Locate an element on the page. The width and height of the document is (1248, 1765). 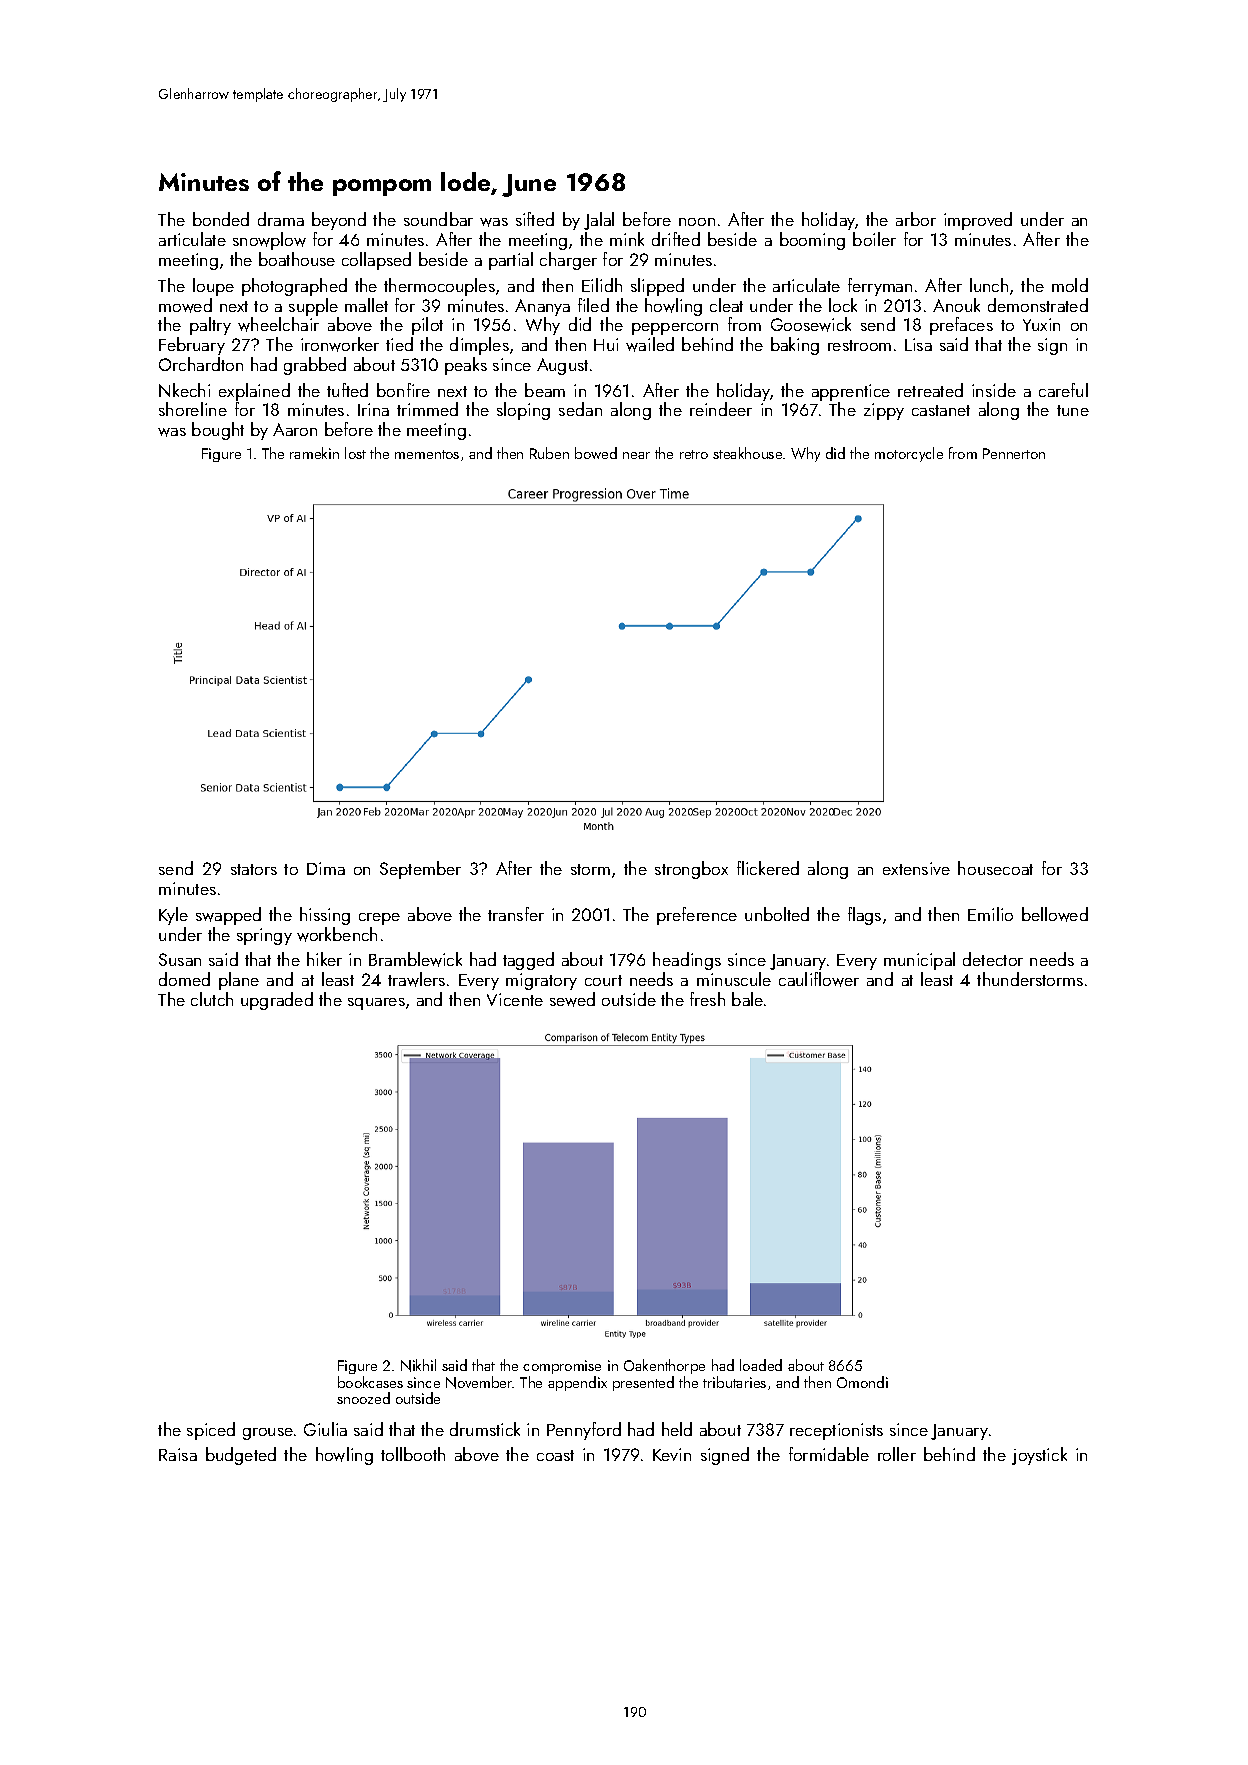
Pennerton is located at coordinates (1014, 453).
